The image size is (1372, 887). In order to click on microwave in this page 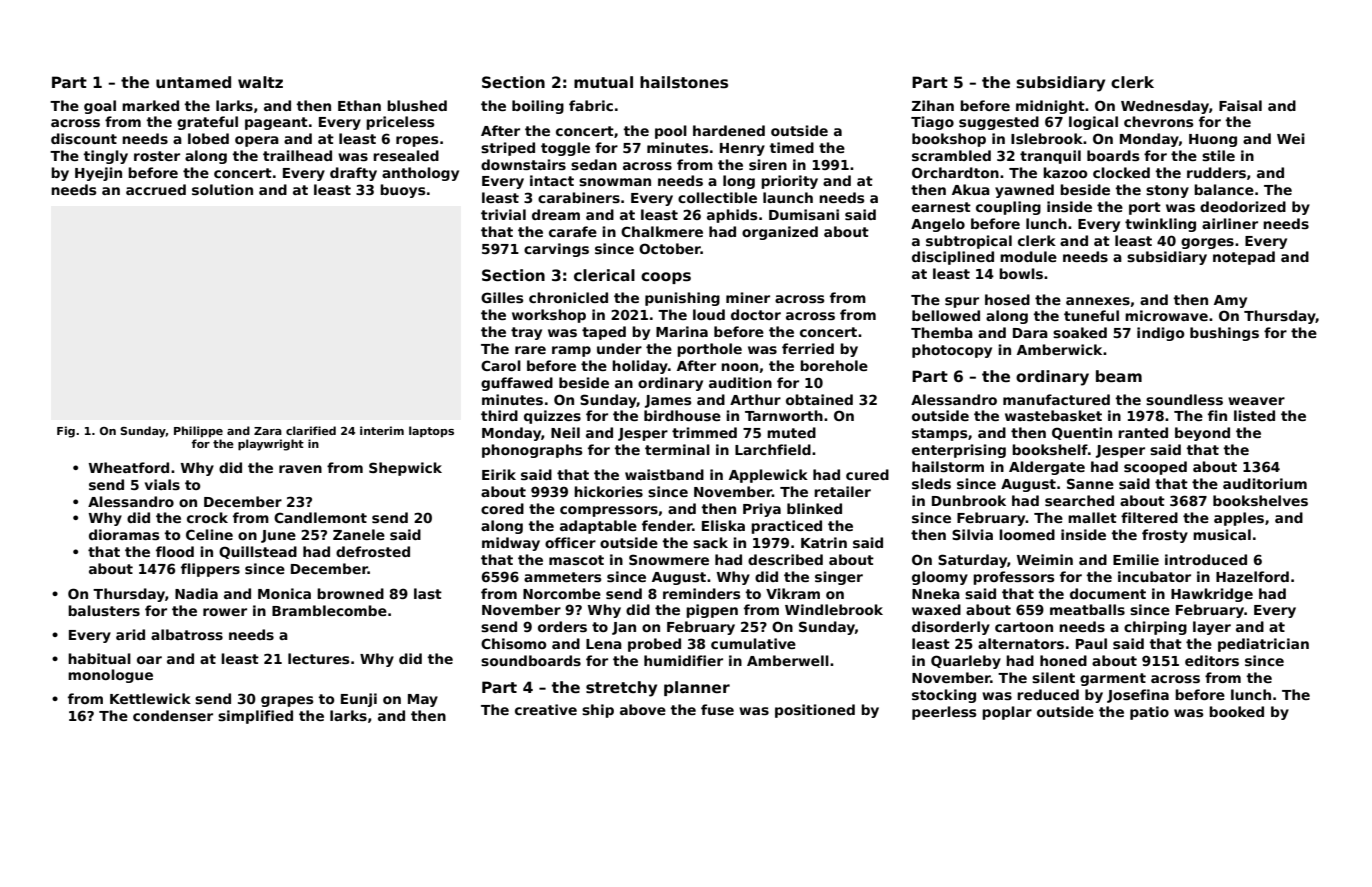, I will do `click(1166, 315)`.
